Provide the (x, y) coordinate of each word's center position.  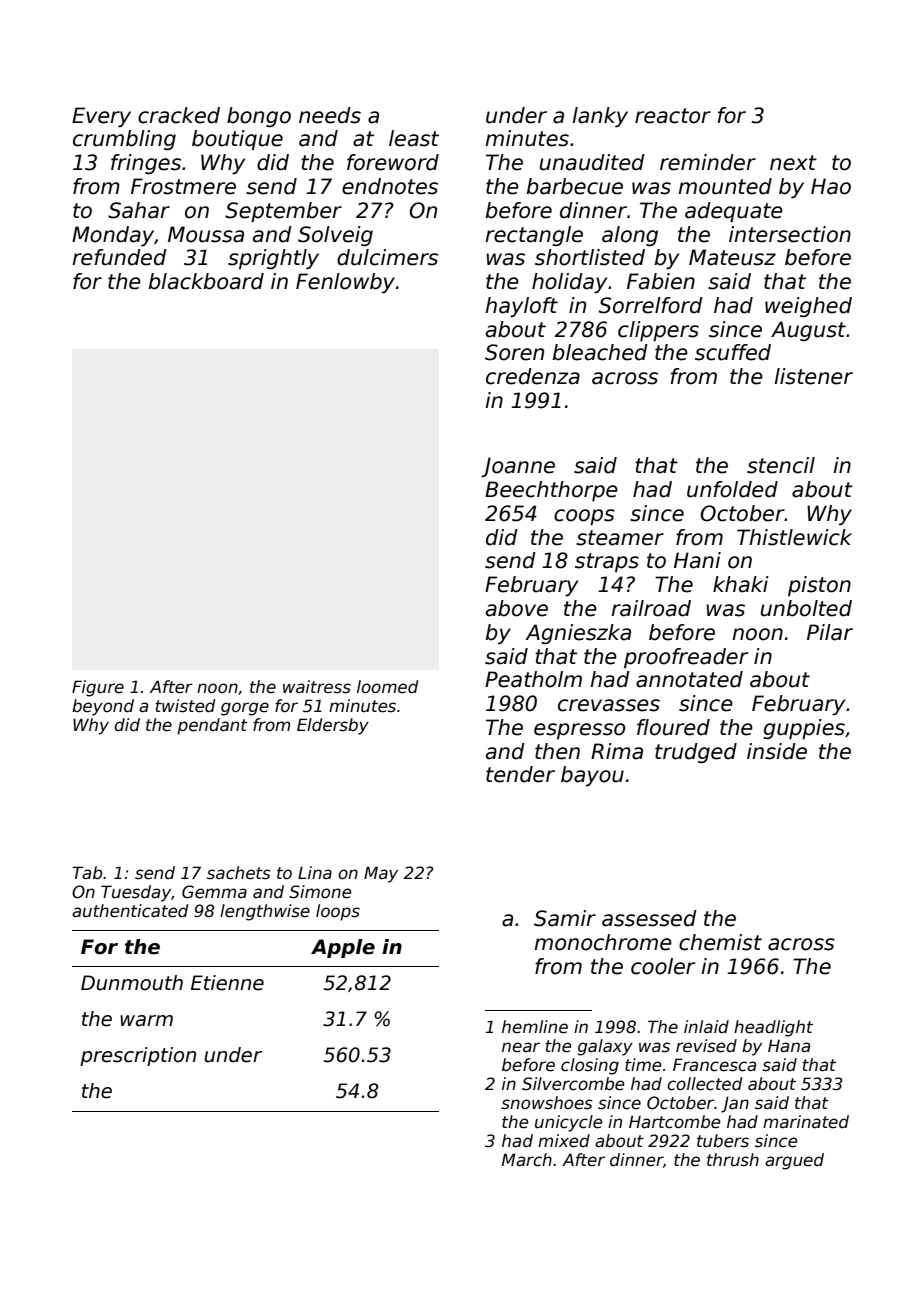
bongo (259, 117)
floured (673, 727)
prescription (138, 1056)
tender (520, 774)
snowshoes (547, 1103)
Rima (617, 751)
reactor (673, 116)
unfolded (732, 489)
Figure (98, 688)
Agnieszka (578, 634)
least (414, 138)
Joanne (518, 467)
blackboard (206, 281)
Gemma (214, 892)
